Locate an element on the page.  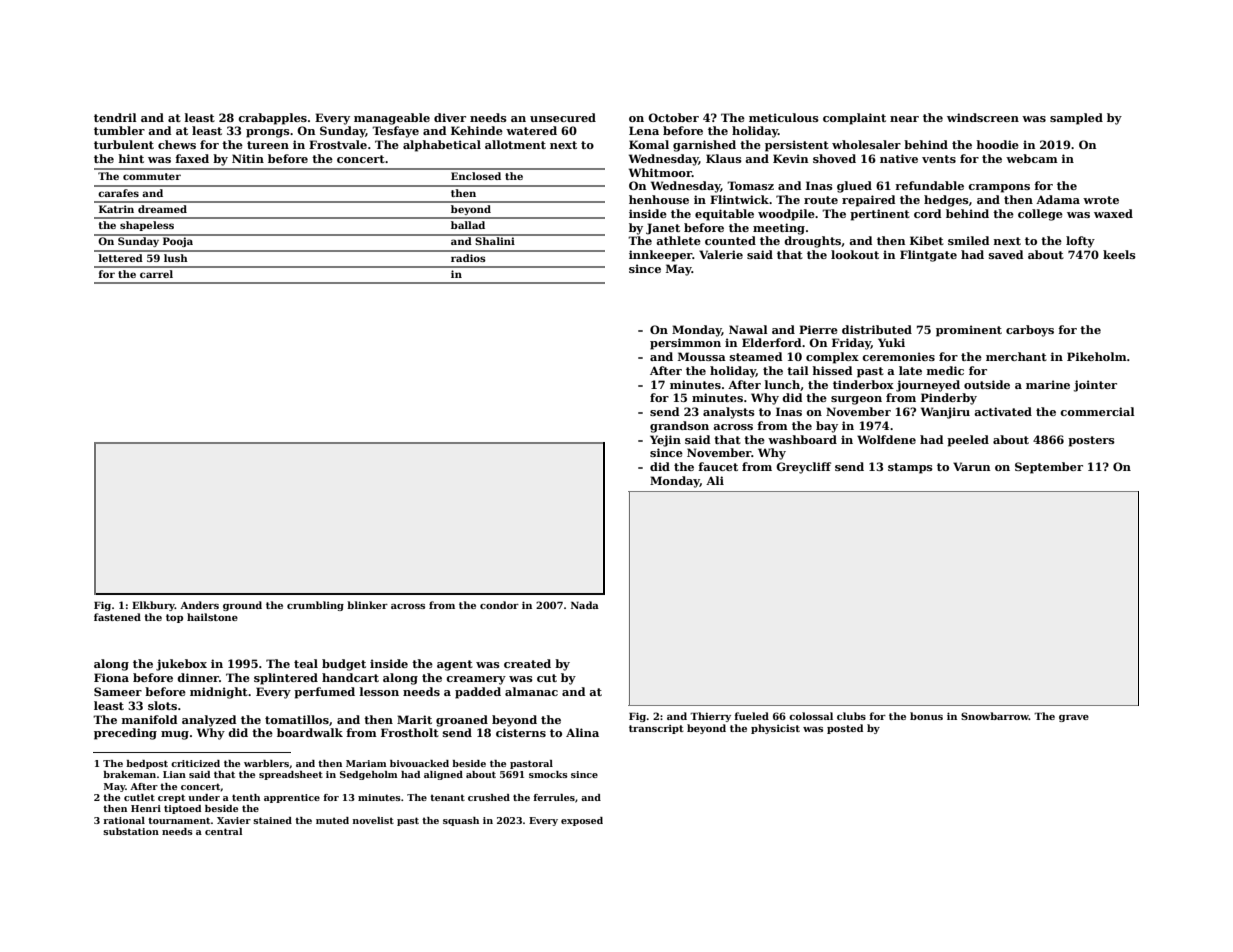
substation is located at coordinates (131, 831).
